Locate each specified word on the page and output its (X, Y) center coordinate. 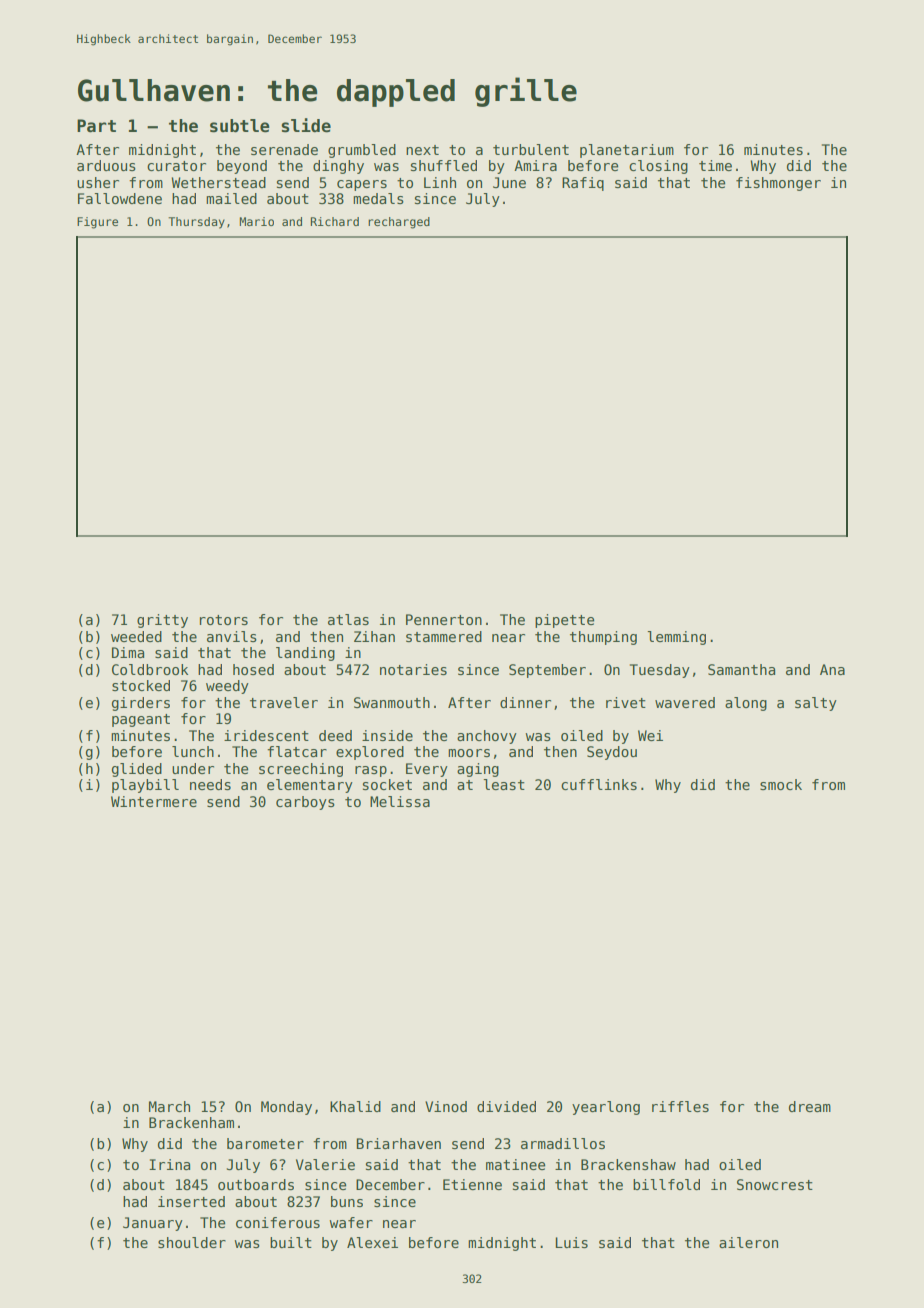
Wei (650, 735)
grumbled (362, 151)
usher (98, 182)
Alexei (372, 1242)
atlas (348, 619)
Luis (572, 1242)
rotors (224, 620)
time (715, 165)
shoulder (192, 1242)
